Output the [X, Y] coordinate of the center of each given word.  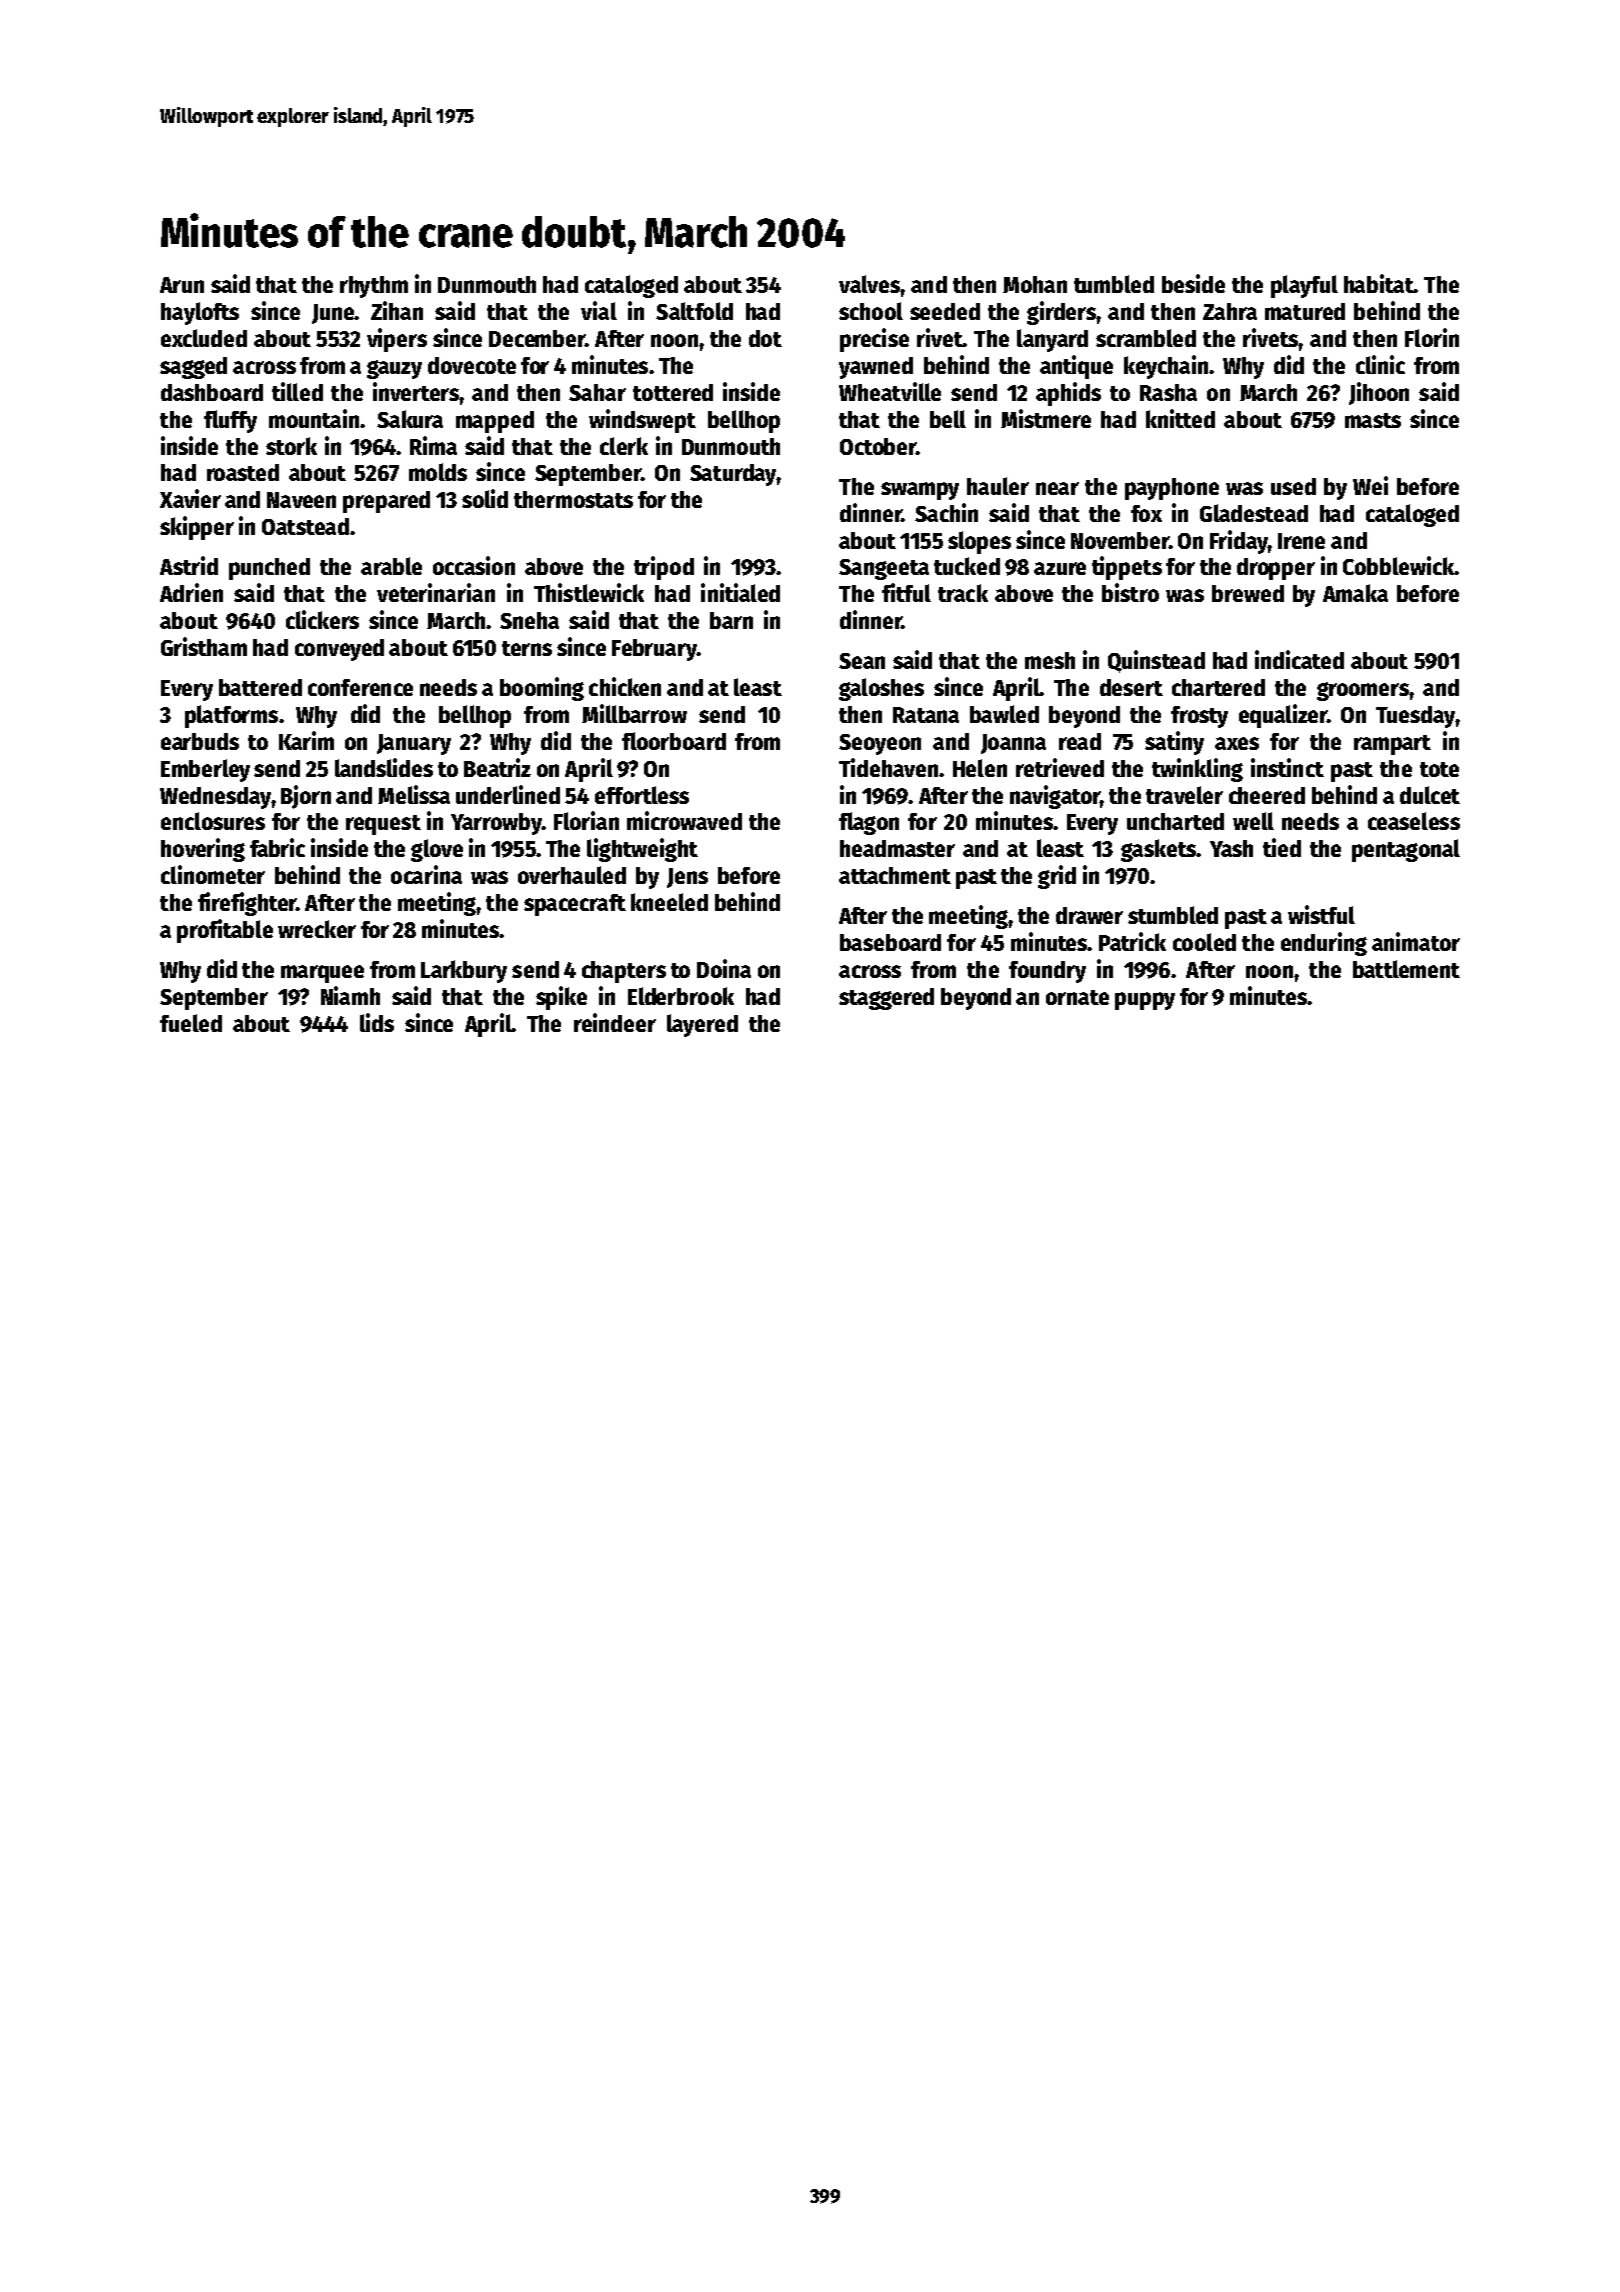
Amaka [1355, 593]
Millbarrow [634, 713]
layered [702, 1025]
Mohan [1035, 284]
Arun [182, 285]
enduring [1324, 944]
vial [599, 310]
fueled [191, 1023]
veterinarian [436, 592]
